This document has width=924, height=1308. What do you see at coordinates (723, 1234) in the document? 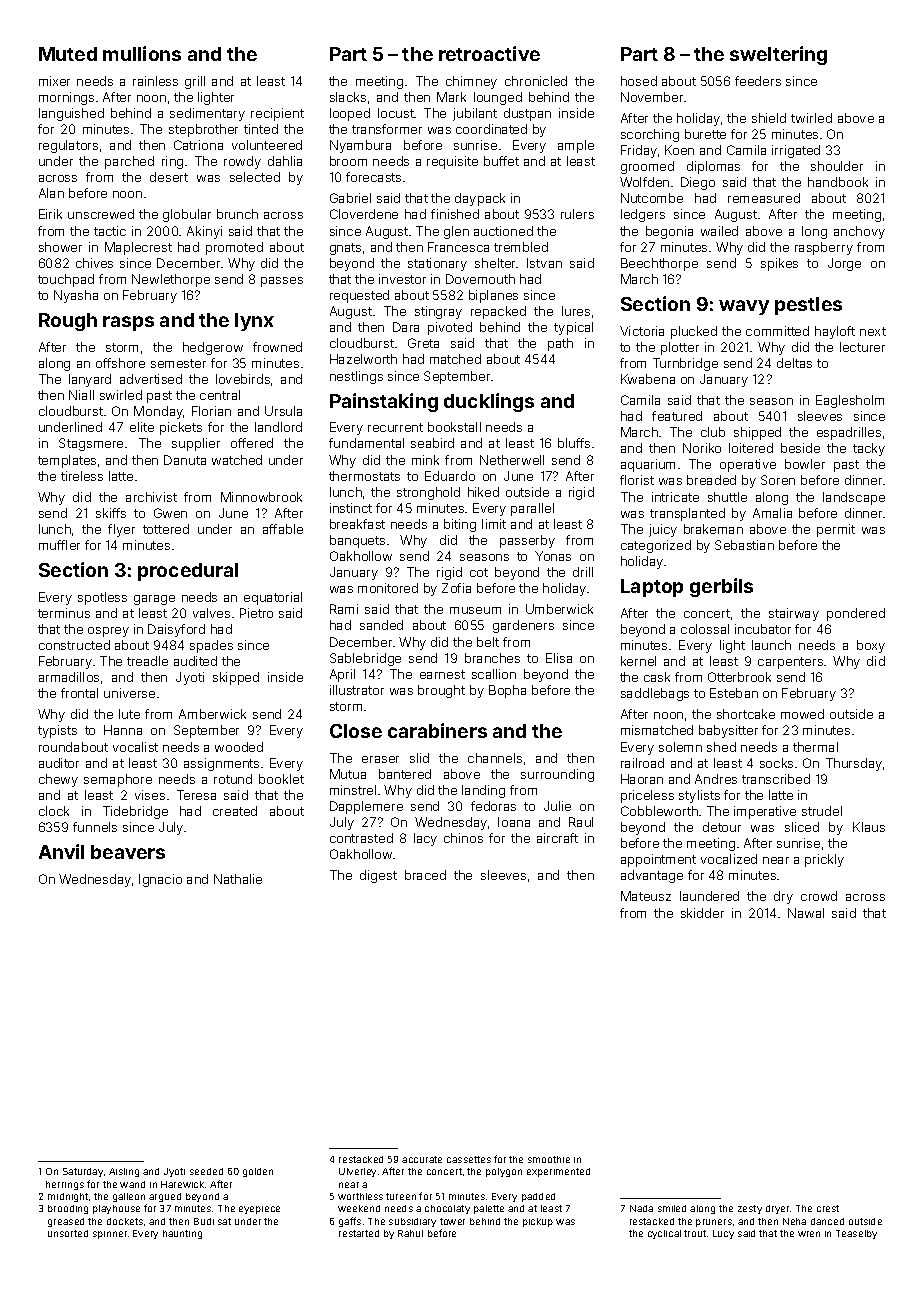
I see `Lucy` at bounding box center [723, 1234].
